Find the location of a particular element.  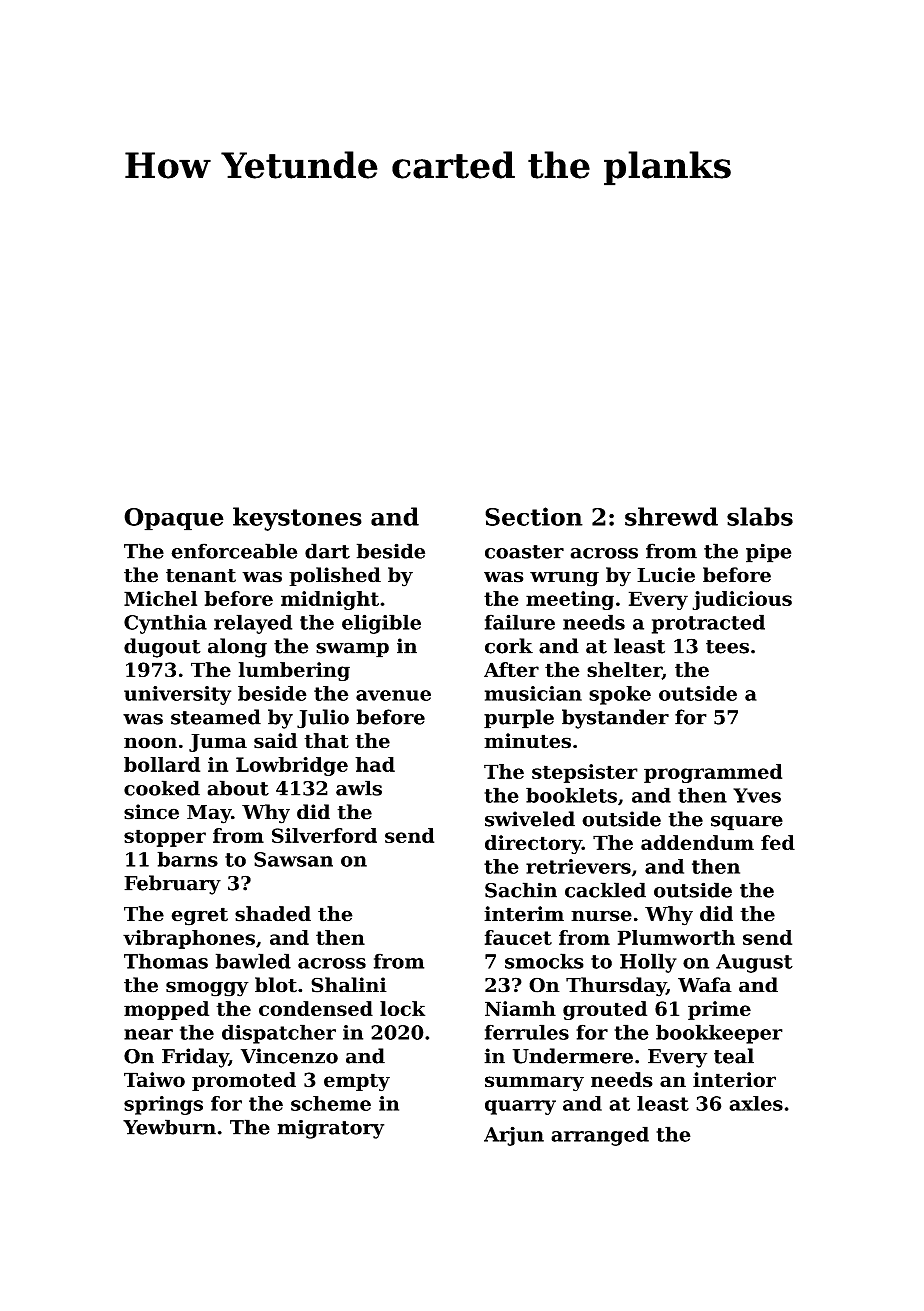

keystones is located at coordinates (297, 519).
